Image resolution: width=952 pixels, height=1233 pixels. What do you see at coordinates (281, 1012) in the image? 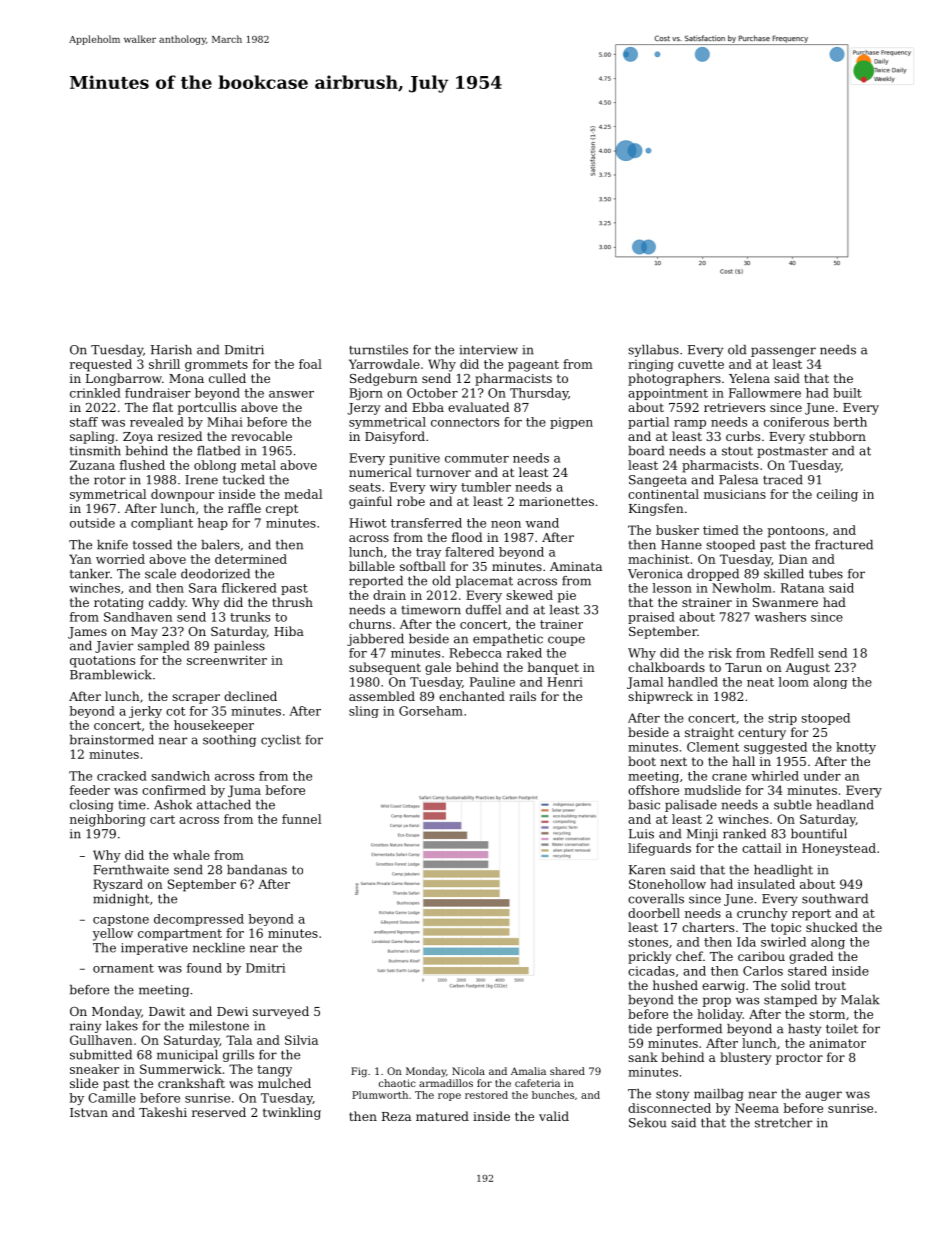
I see `surveyed` at bounding box center [281, 1012].
